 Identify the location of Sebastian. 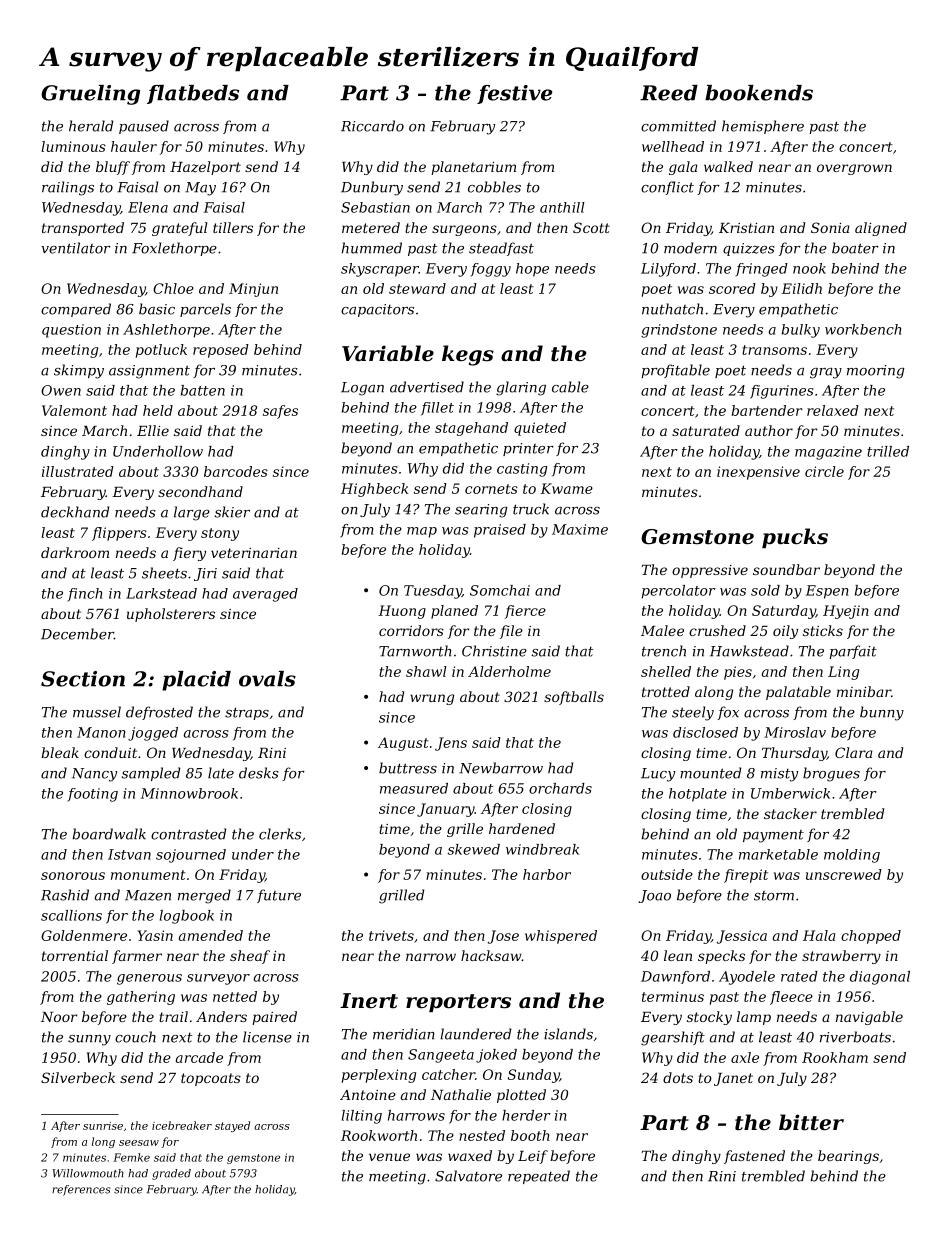
(375, 207).
